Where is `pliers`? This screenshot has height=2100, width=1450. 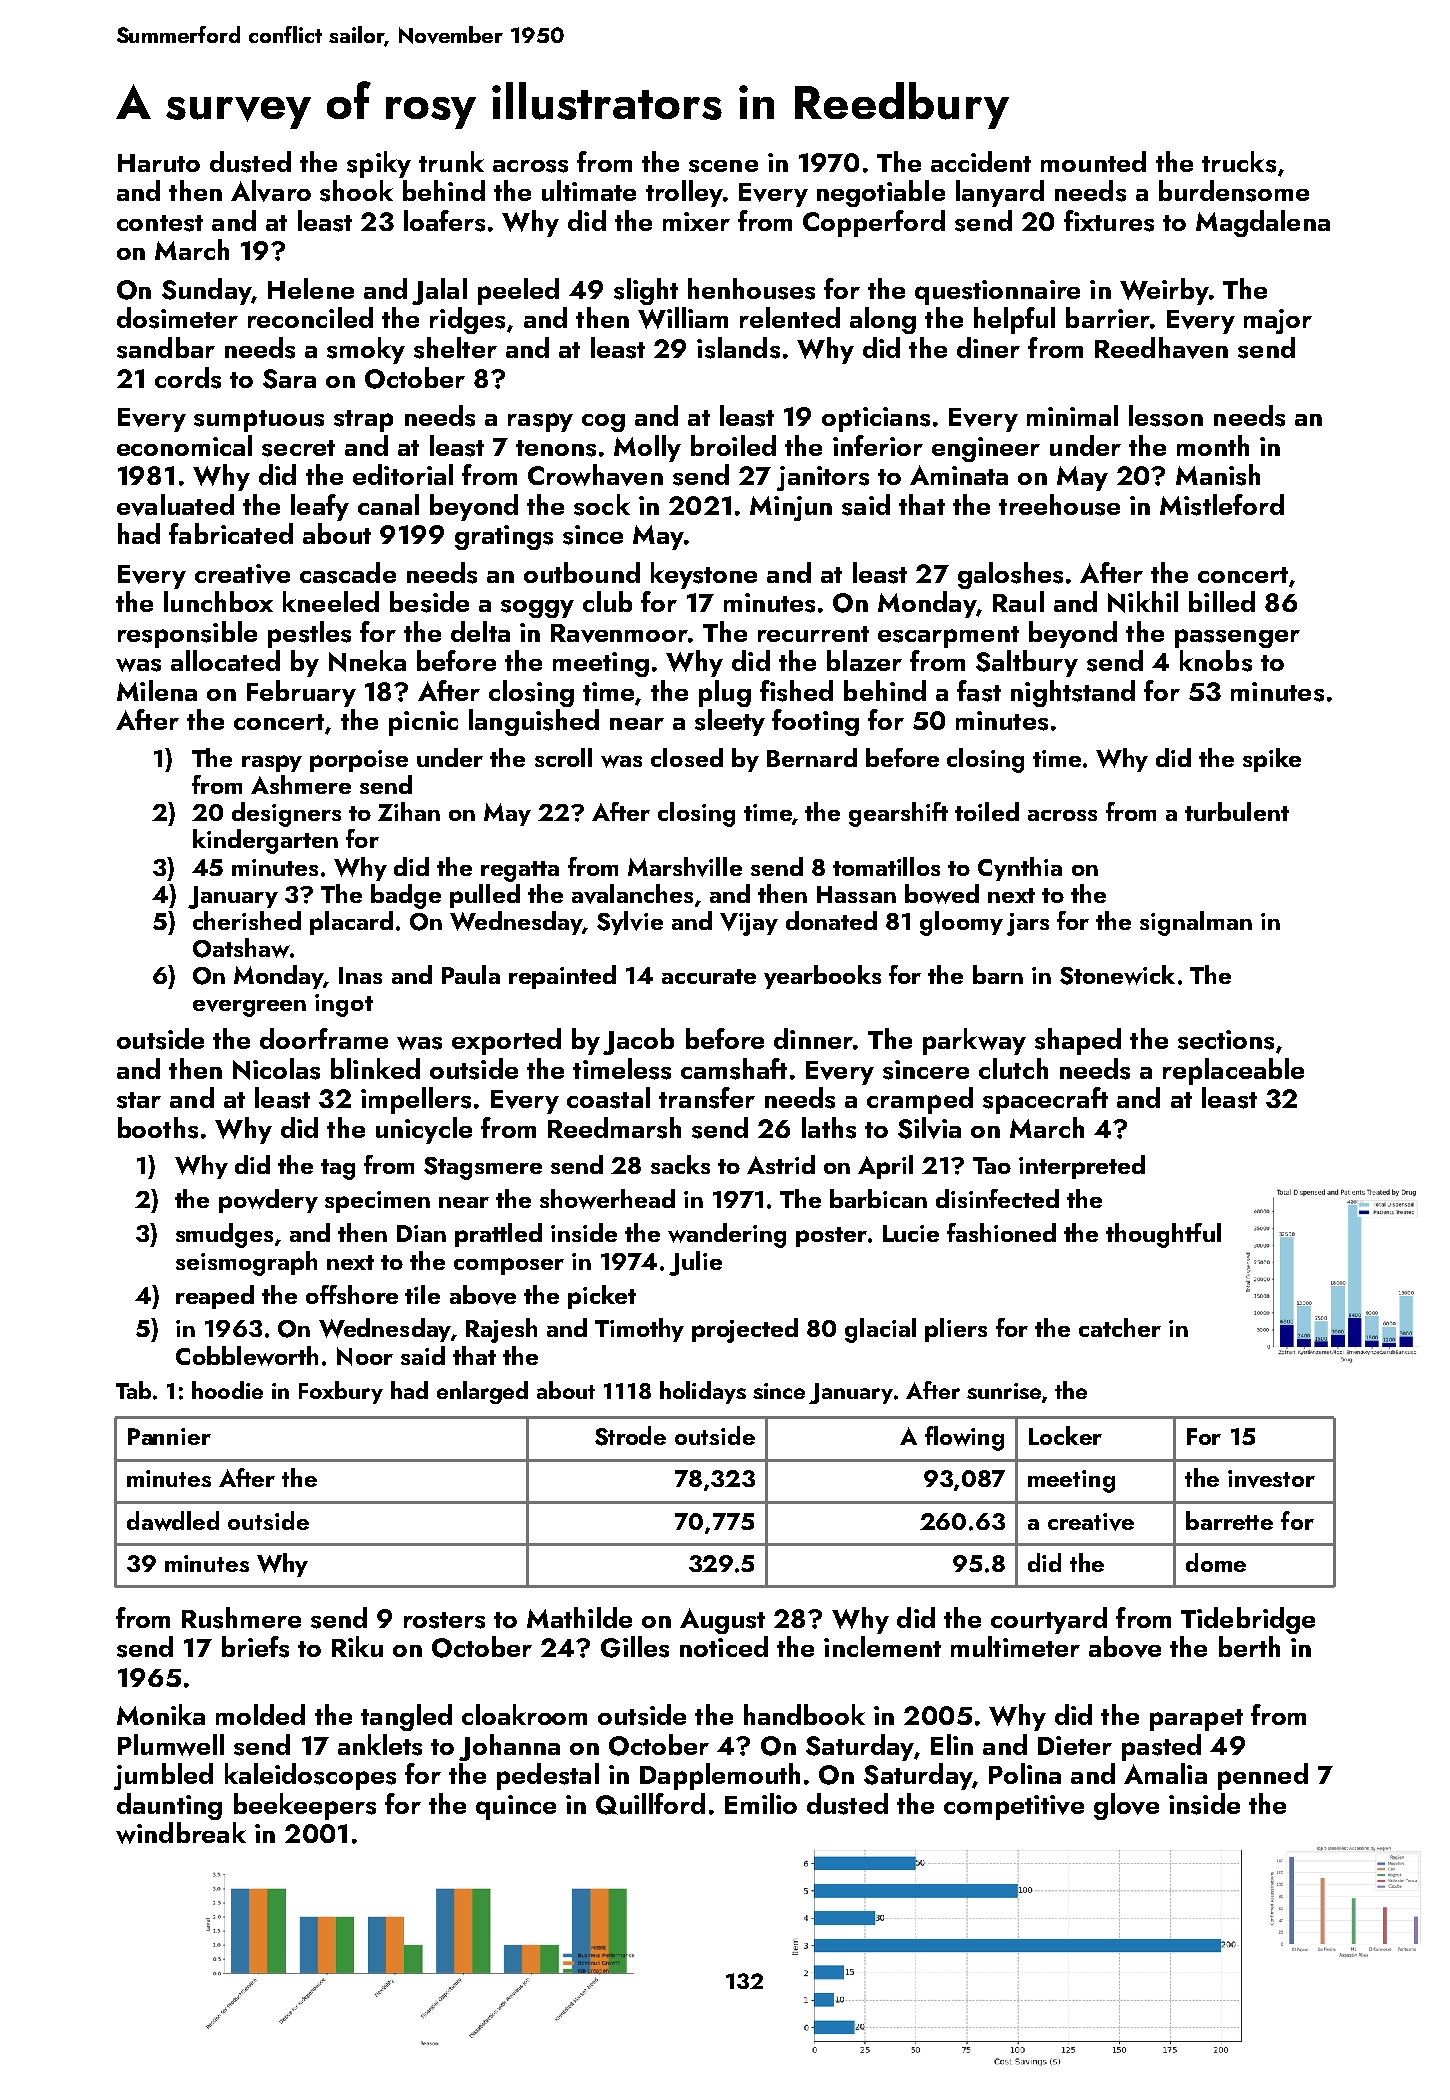
pliers is located at coordinates (956, 1330).
